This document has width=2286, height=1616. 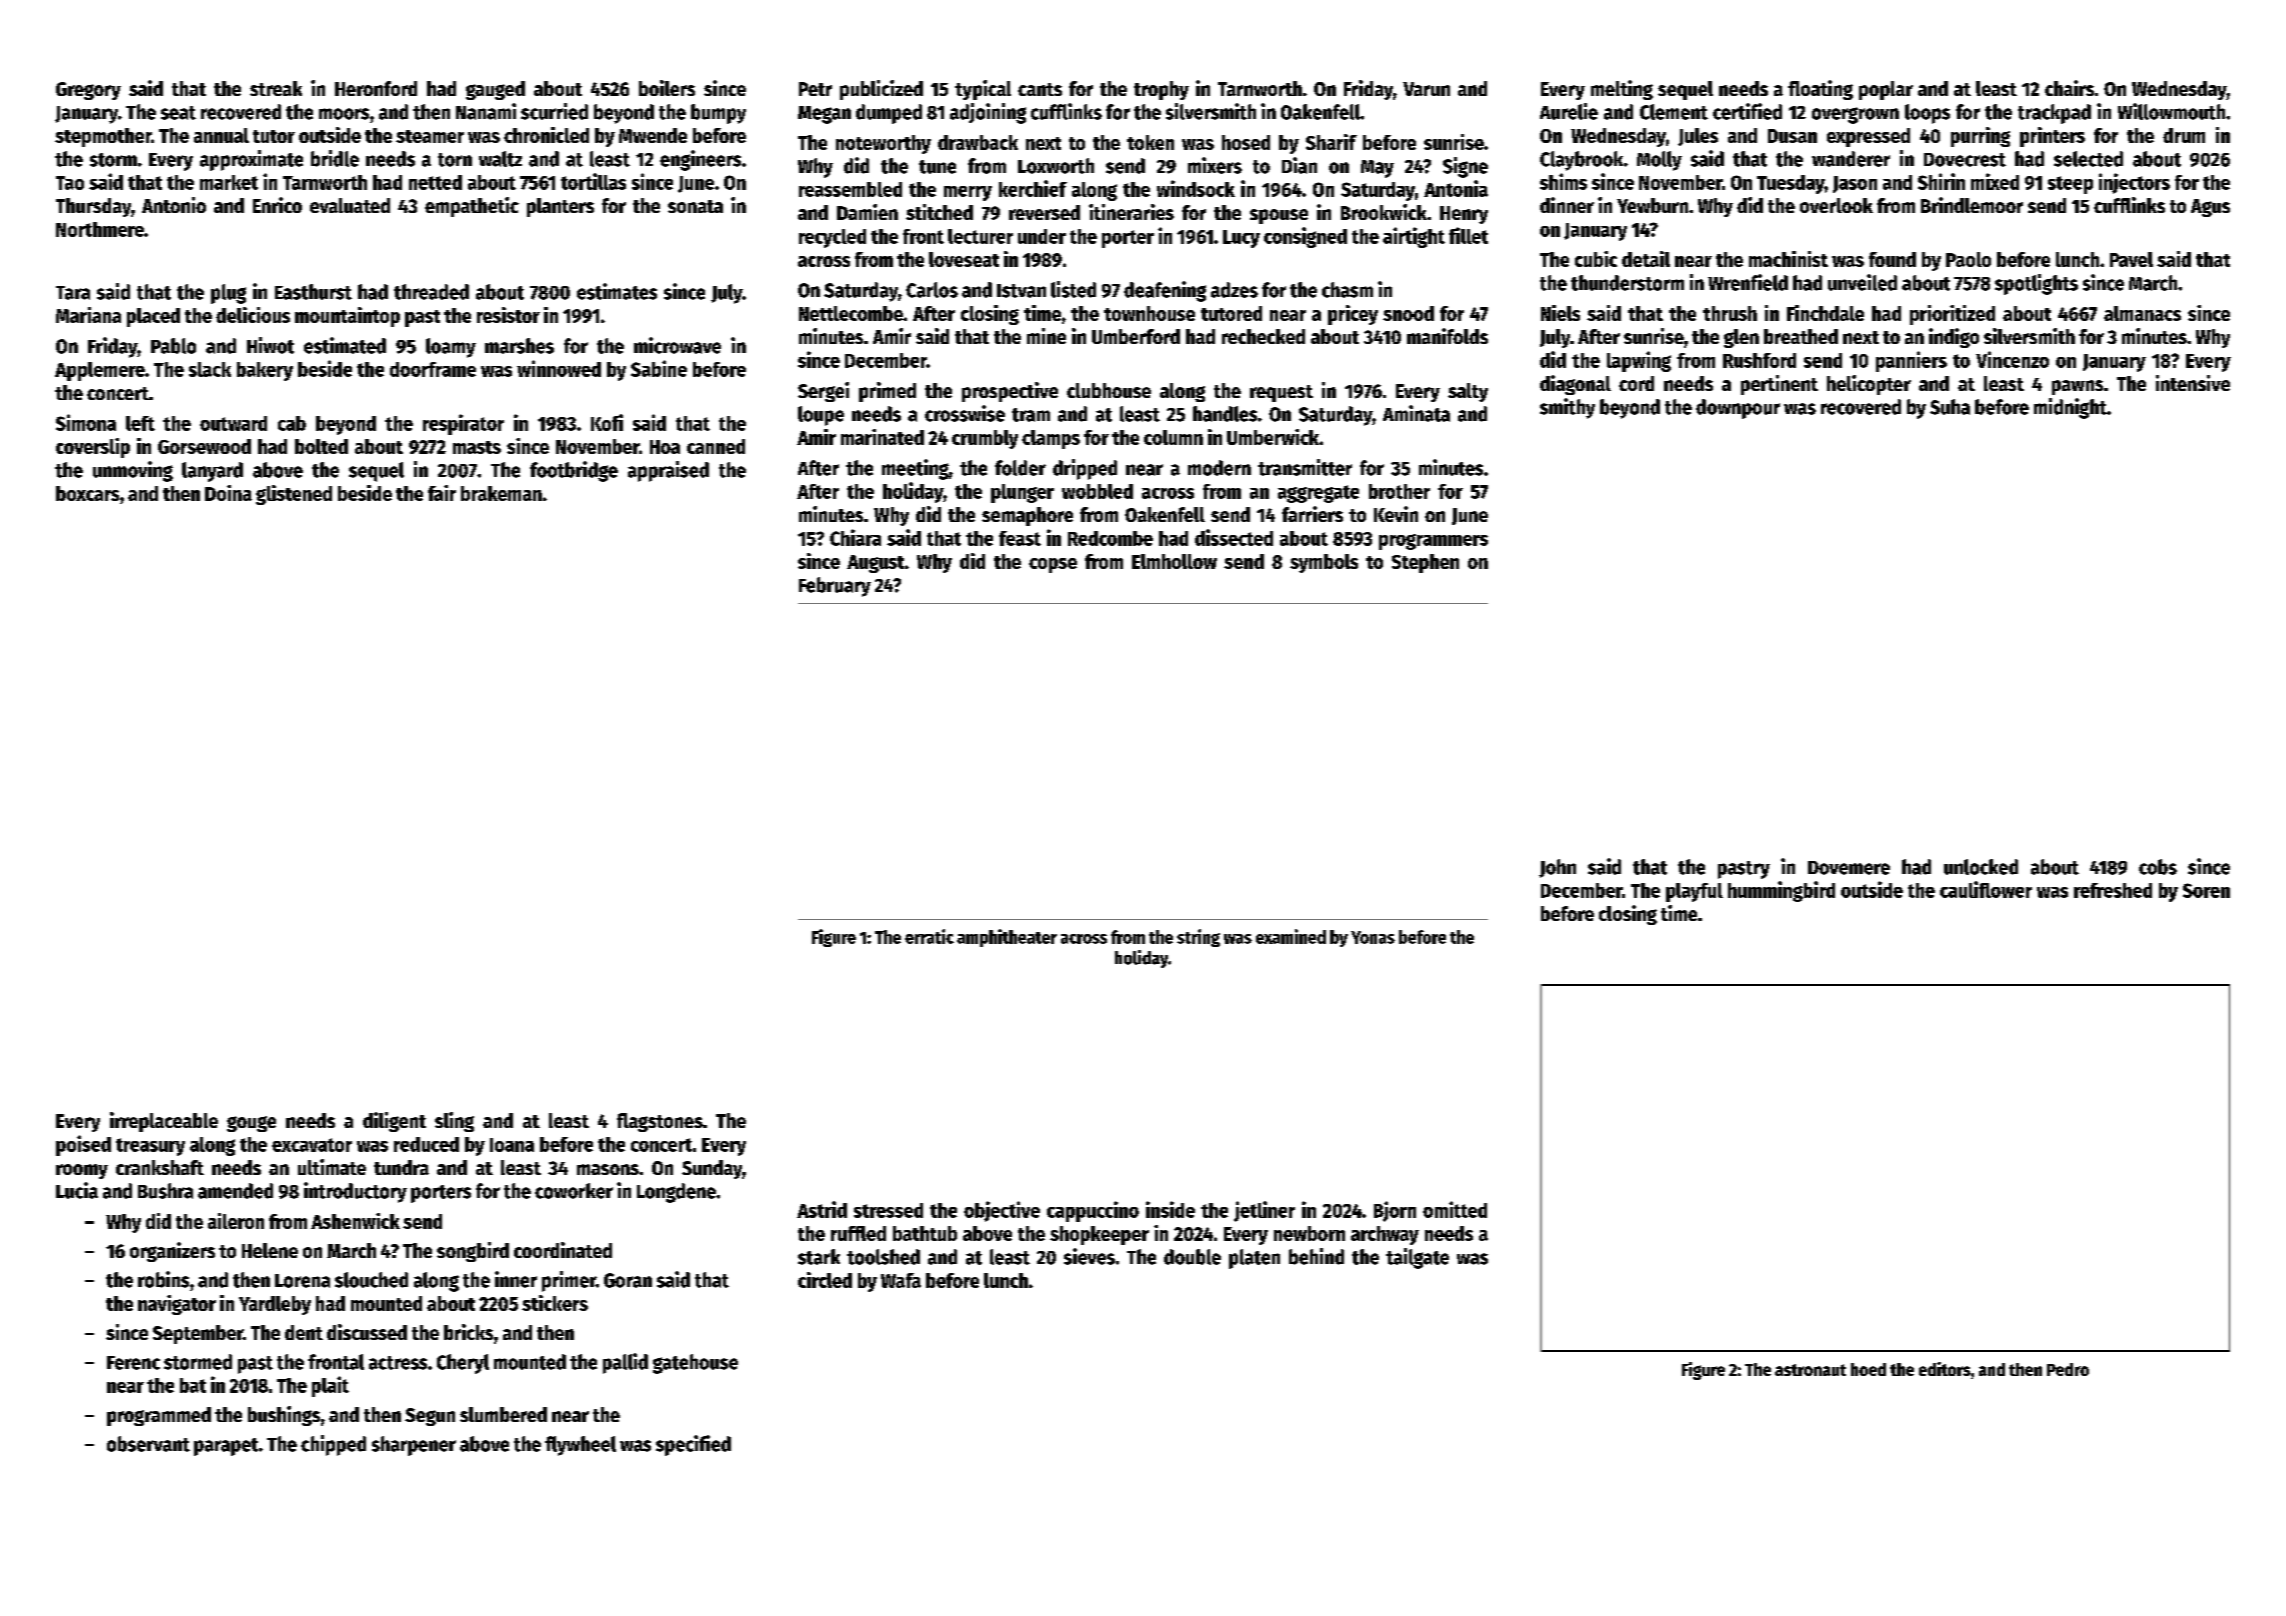 What do you see at coordinates (1868, 137) in the document?
I see `expressed` at bounding box center [1868, 137].
